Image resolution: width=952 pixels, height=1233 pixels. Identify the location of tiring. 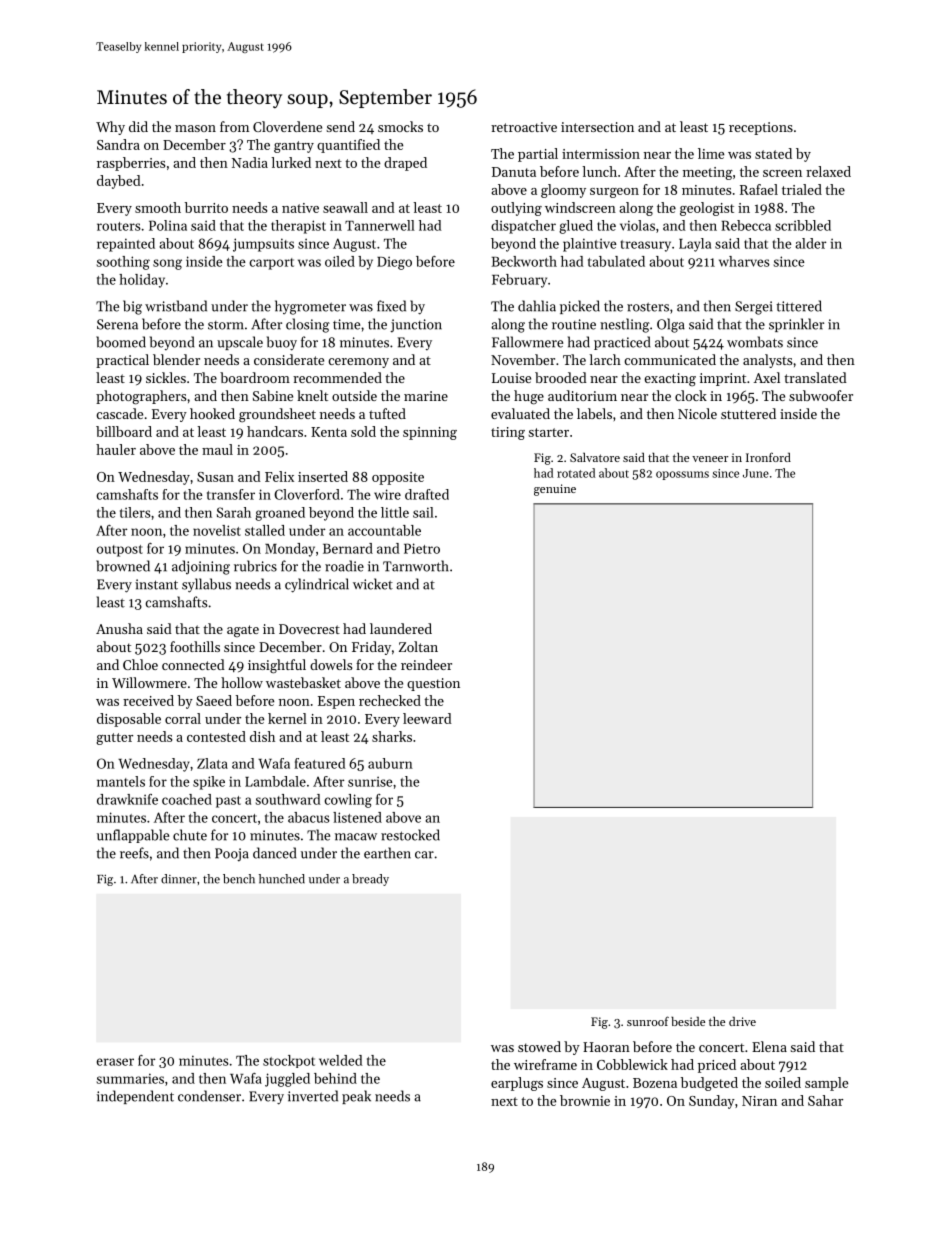
(508, 433).
